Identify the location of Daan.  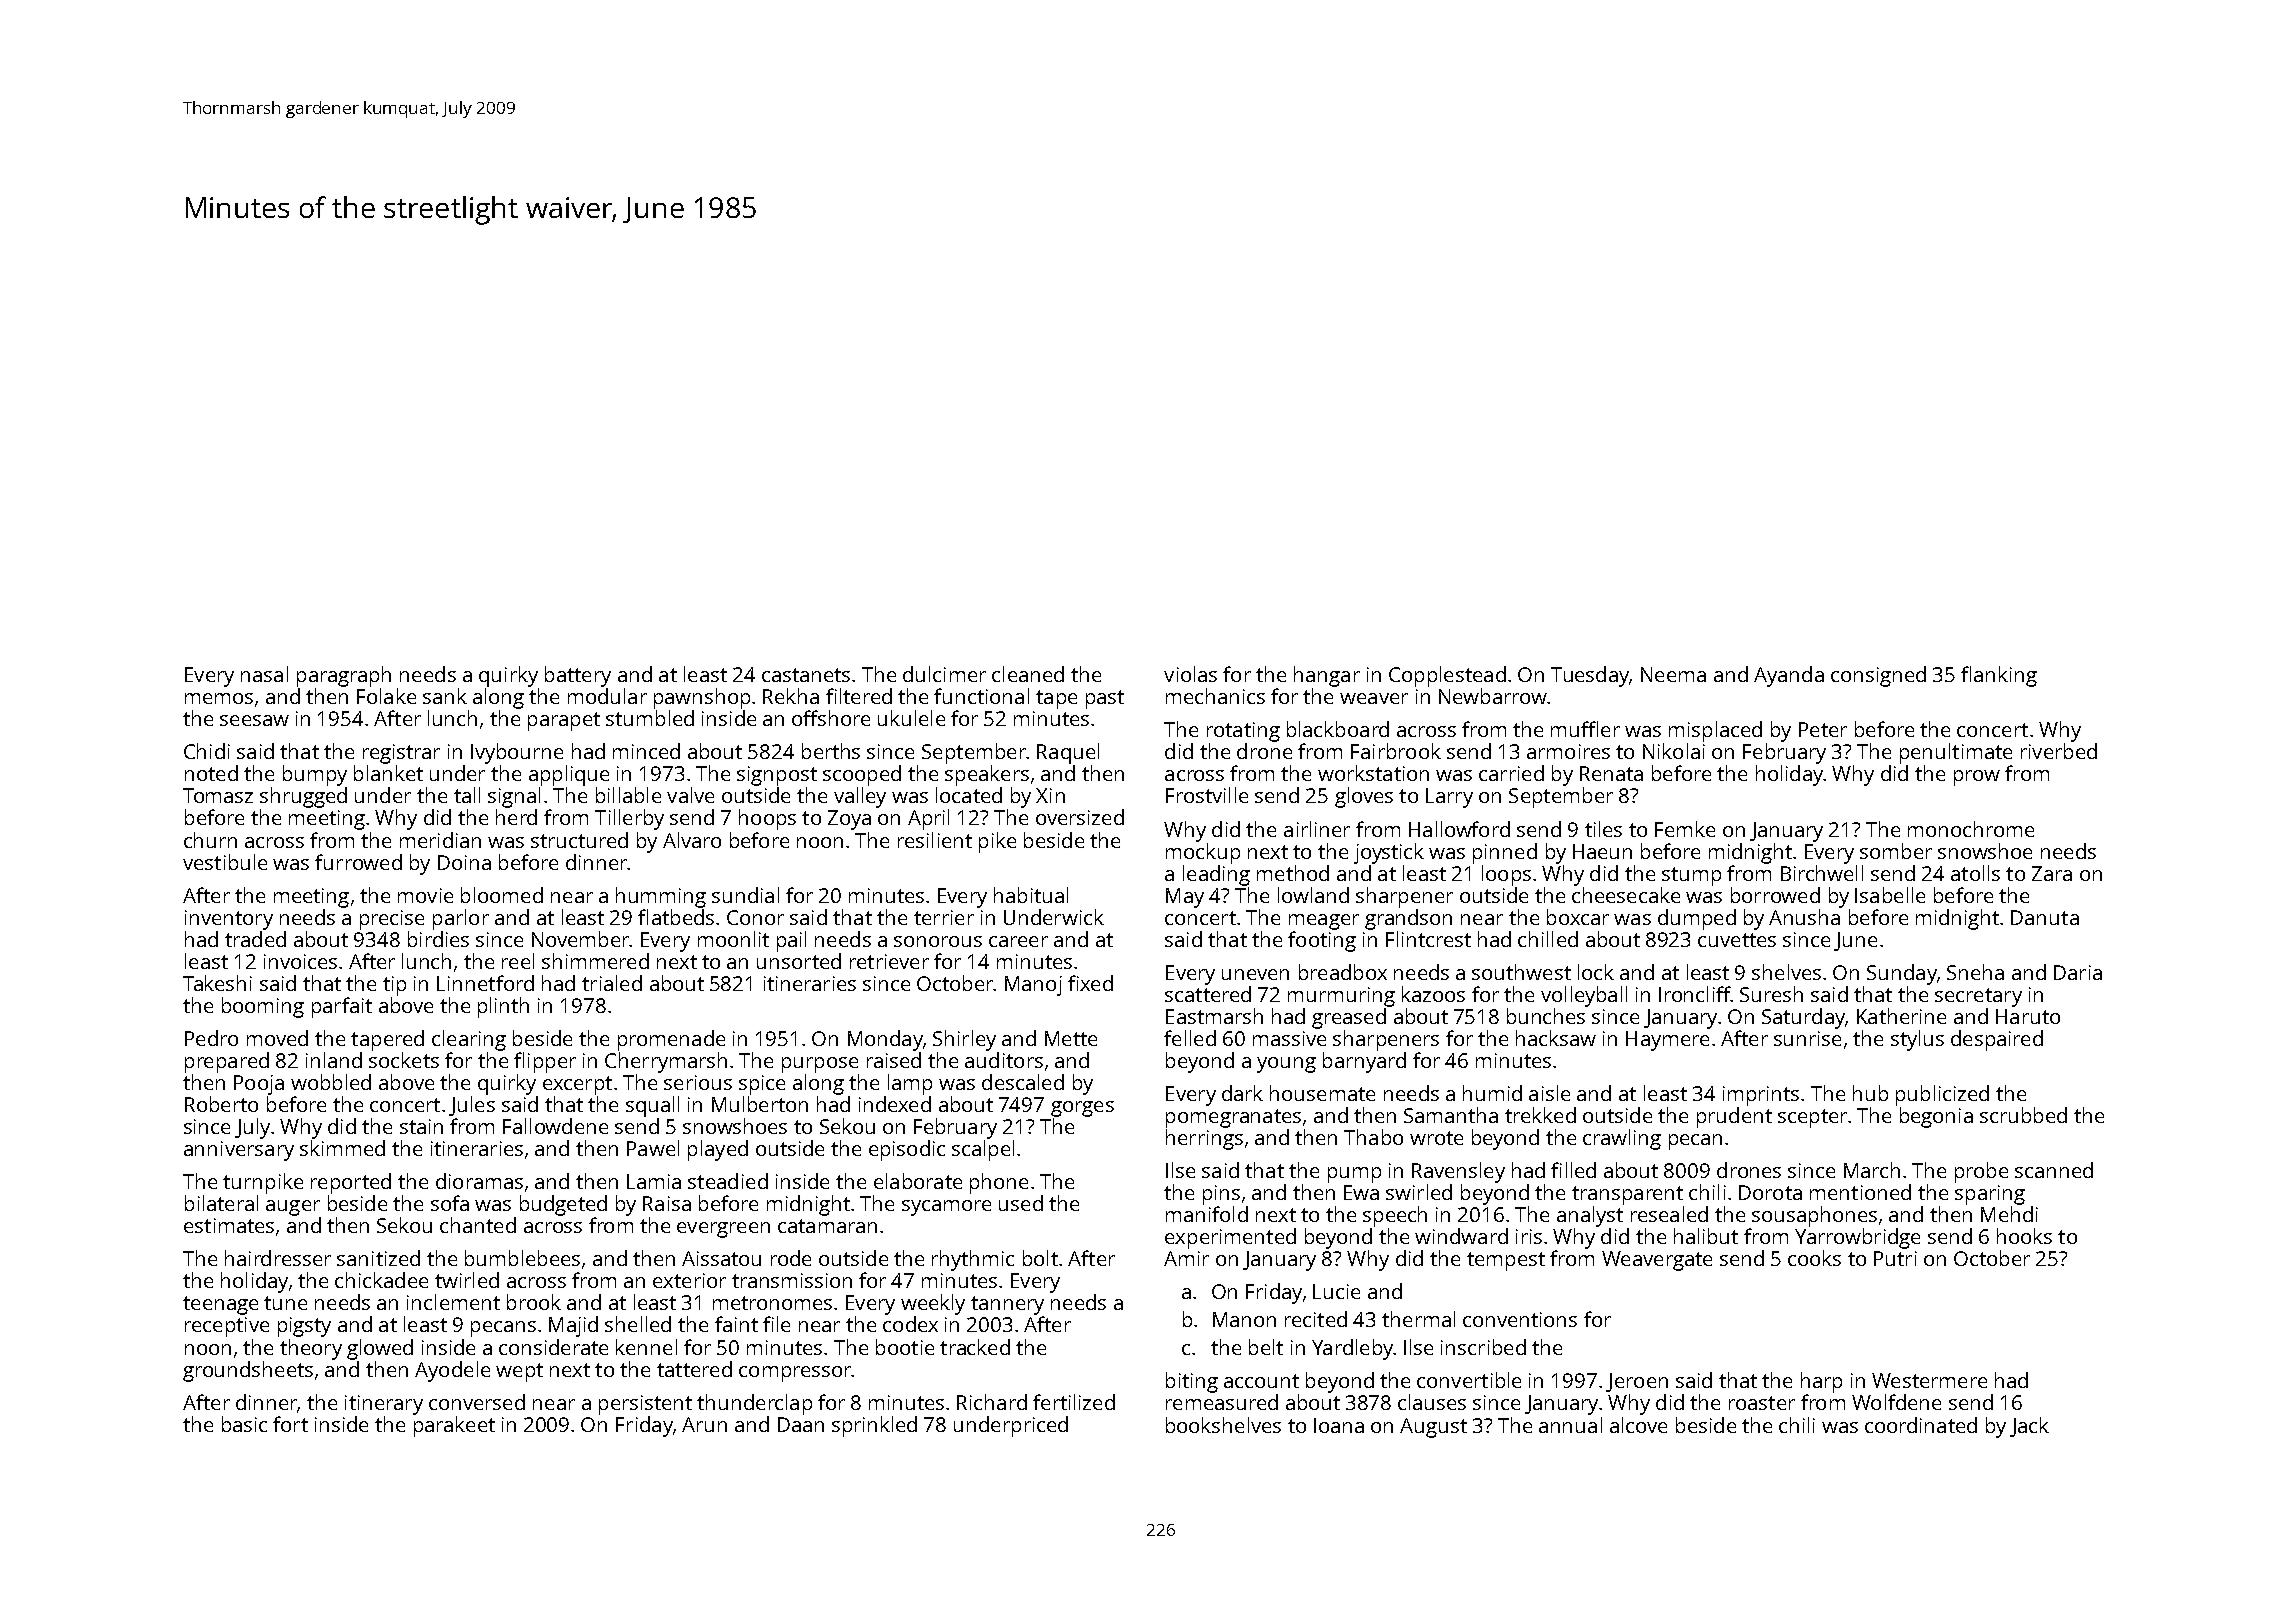
(801, 1424).
